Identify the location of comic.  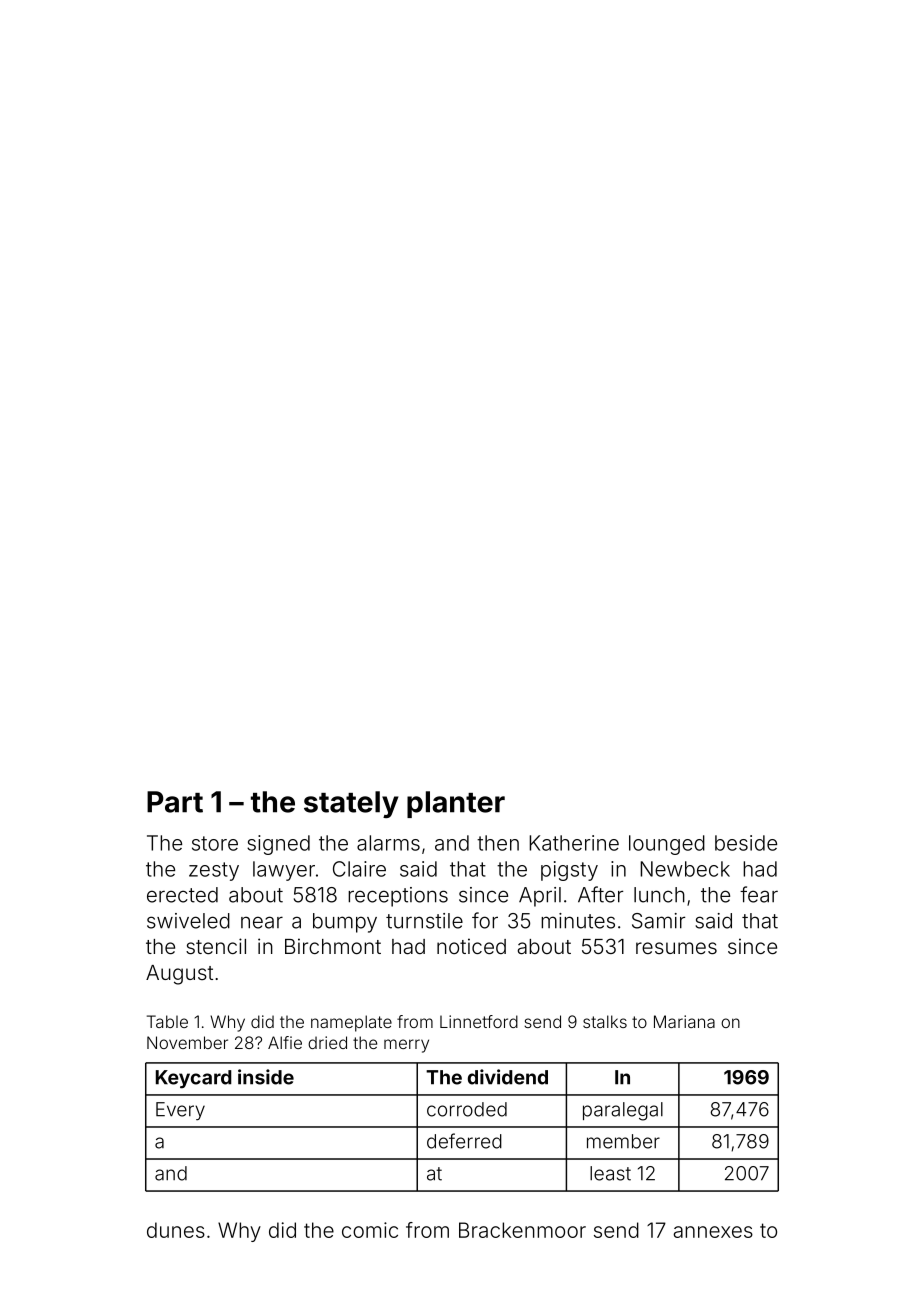
(370, 1230).
